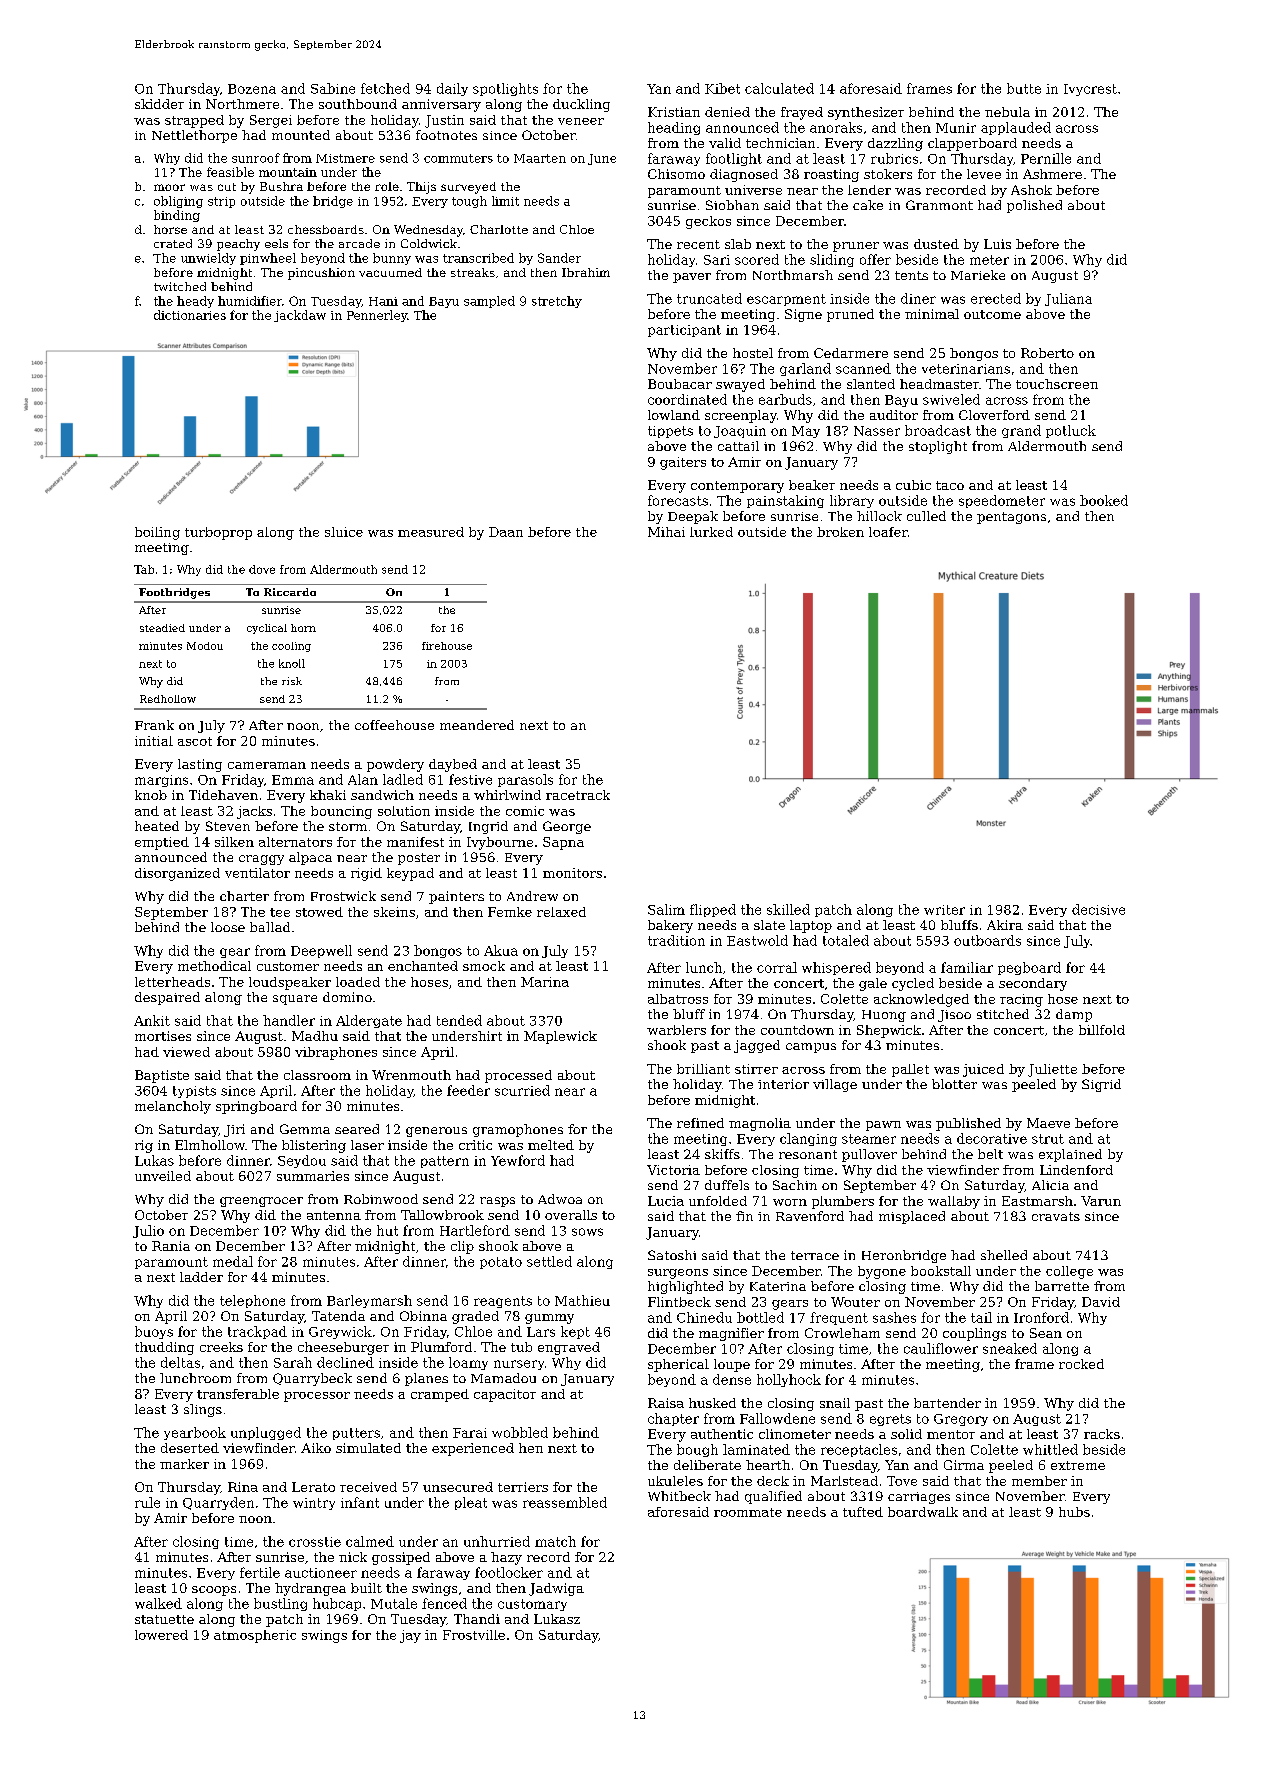 Image resolution: width=1265 pixels, height=1790 pixels. Describe the element at coordinates (344, 532) in the screenshot. I see `sluice` at that location.
